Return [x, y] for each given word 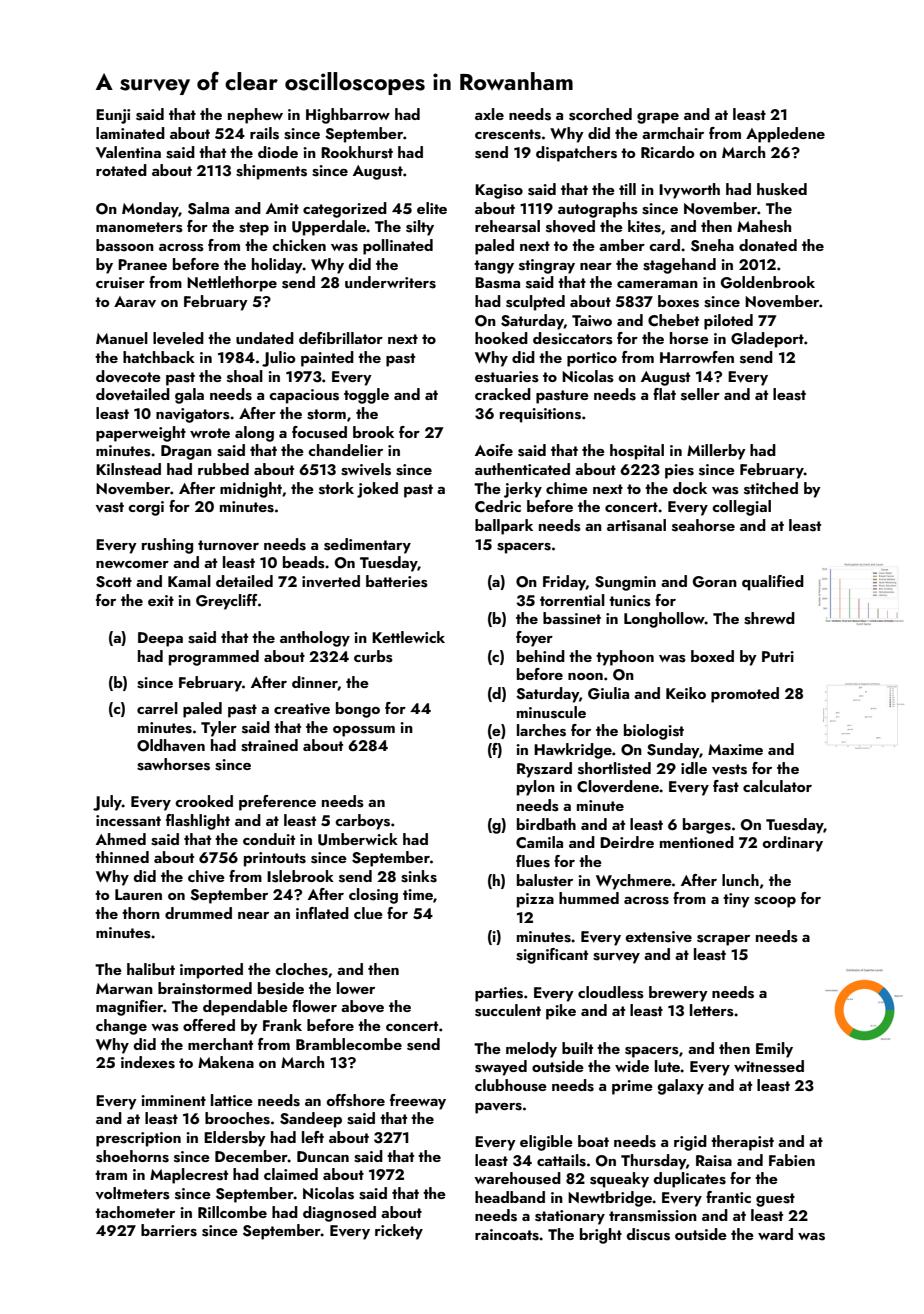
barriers [169, 1230]
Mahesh [764, 226]
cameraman [657, 284]
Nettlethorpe [232, 284]
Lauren [138, 894]
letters [712, 1010]
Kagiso [499, 191]
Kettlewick [408, 637]
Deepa [160, 639]
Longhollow [664, 620]
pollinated [398, 247]
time [418, 894]
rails [264, 133]
